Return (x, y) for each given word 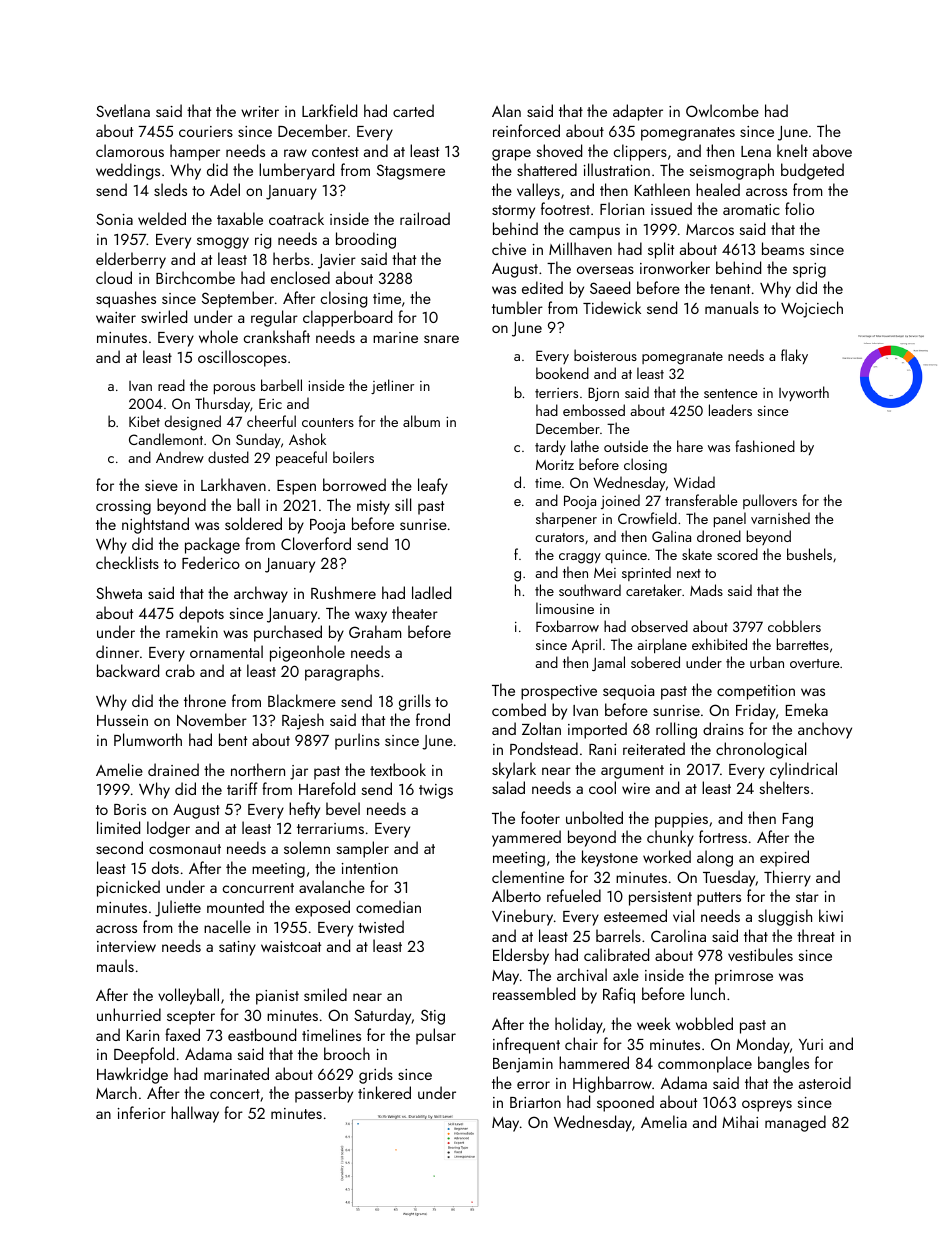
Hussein (122, 720)
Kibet (144, 421)
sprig (809, 270)
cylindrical (803, 770)
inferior (142, 1112)
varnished (780, 518)
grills (415, 702)
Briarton (535, 1102)
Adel (225, 189)
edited (542, 287)
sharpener (566, 519)
